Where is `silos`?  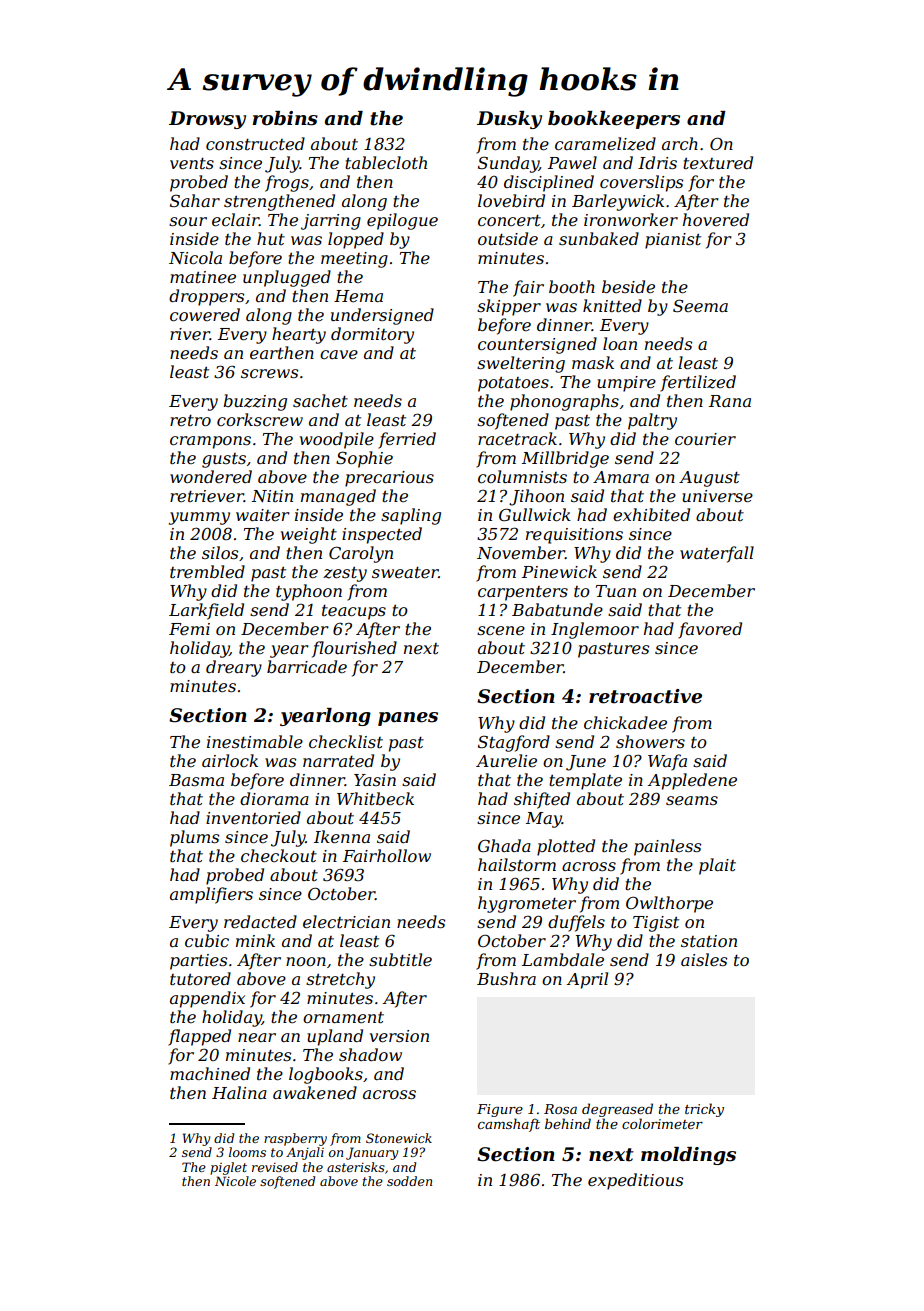 silos is located at coordinates (220, 552).
